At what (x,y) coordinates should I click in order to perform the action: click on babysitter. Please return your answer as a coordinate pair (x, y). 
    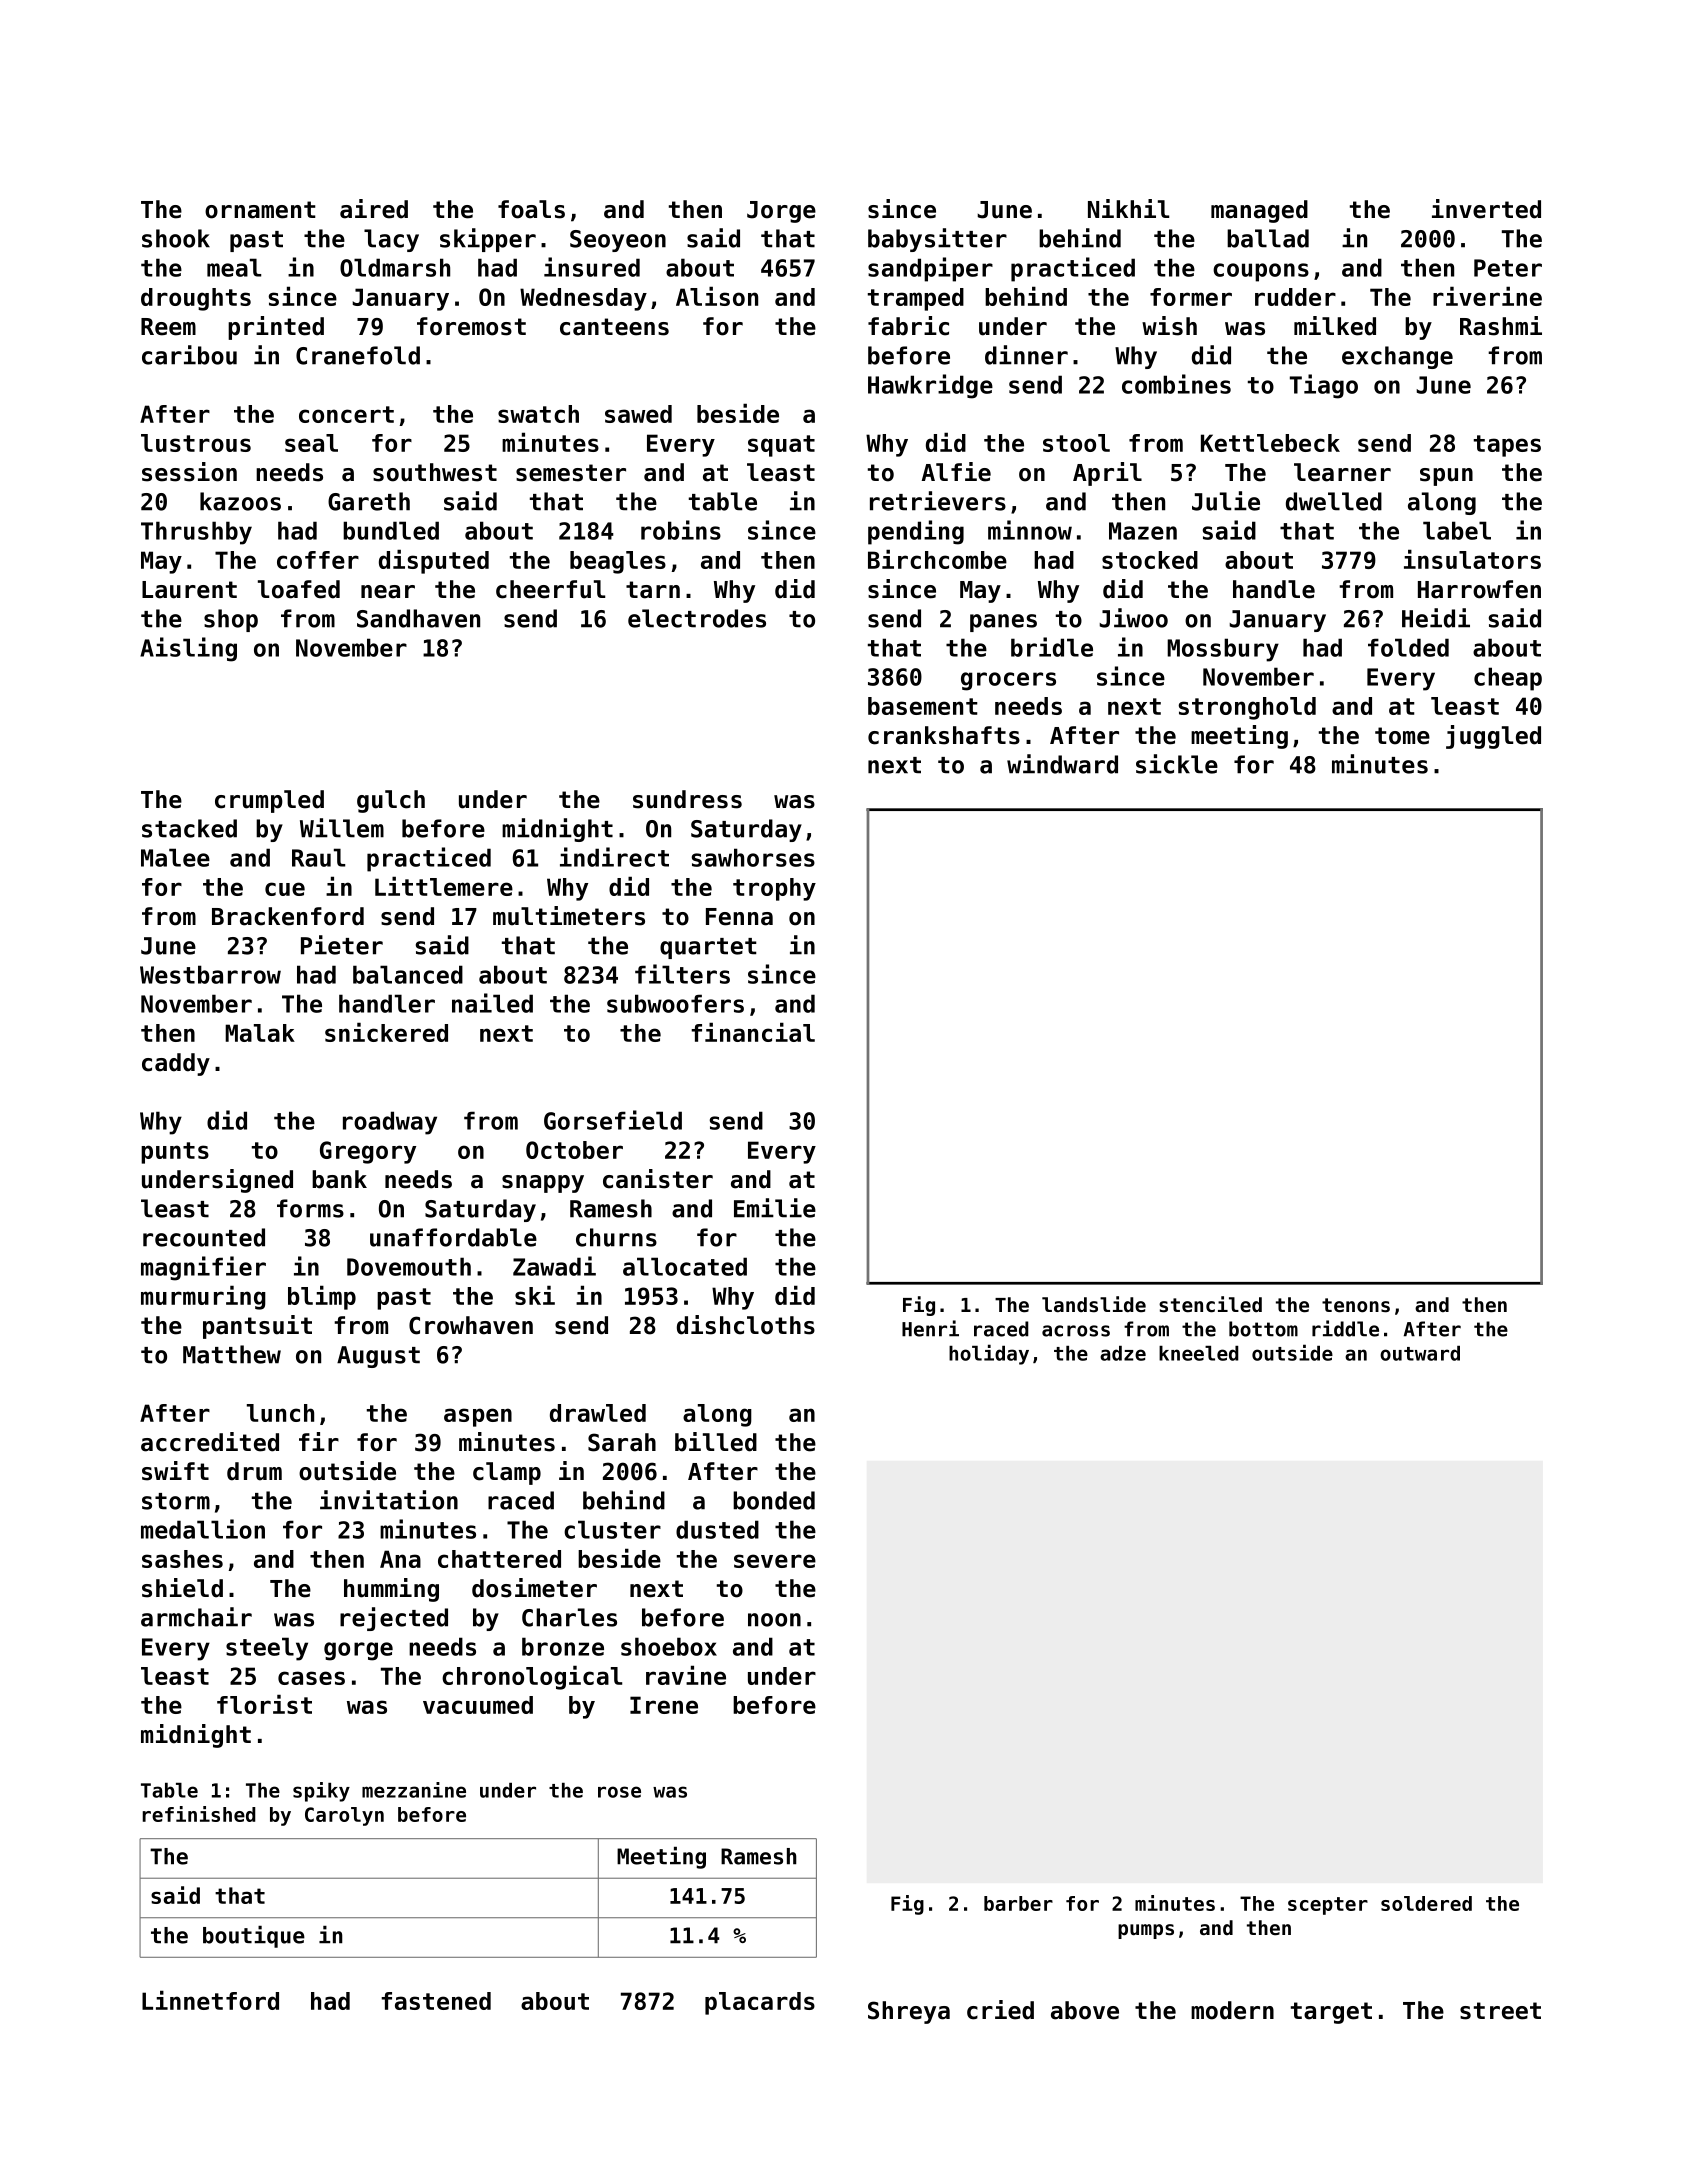
    Looking at the image, I should click on (937, 240).
